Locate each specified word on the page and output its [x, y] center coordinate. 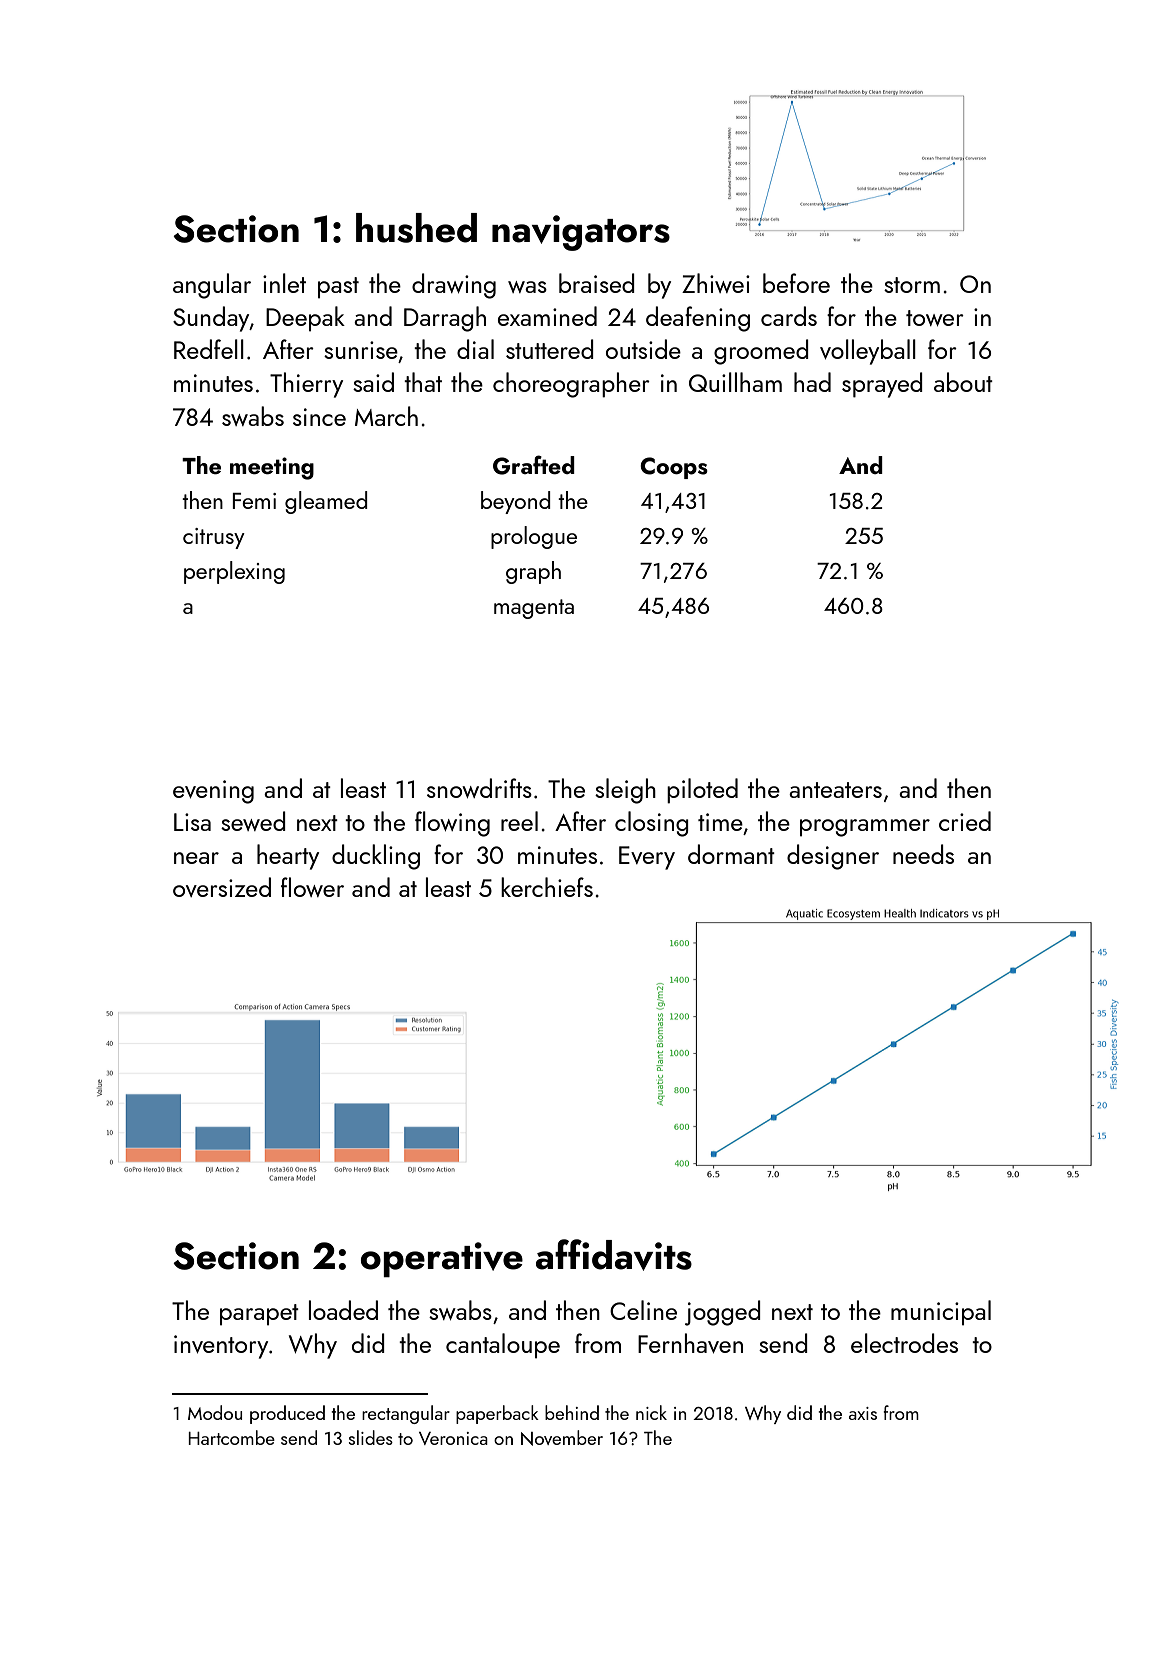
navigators [581, 233]
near [196, 858]
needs [923, 854]
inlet [284, 283]
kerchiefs [547, 887]
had [812, 382]
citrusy [214, 538]
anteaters [835, 790]
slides [371, 1437]
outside [643, 349]
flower [312, 887]
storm [912, 285]
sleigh [625, 791]
